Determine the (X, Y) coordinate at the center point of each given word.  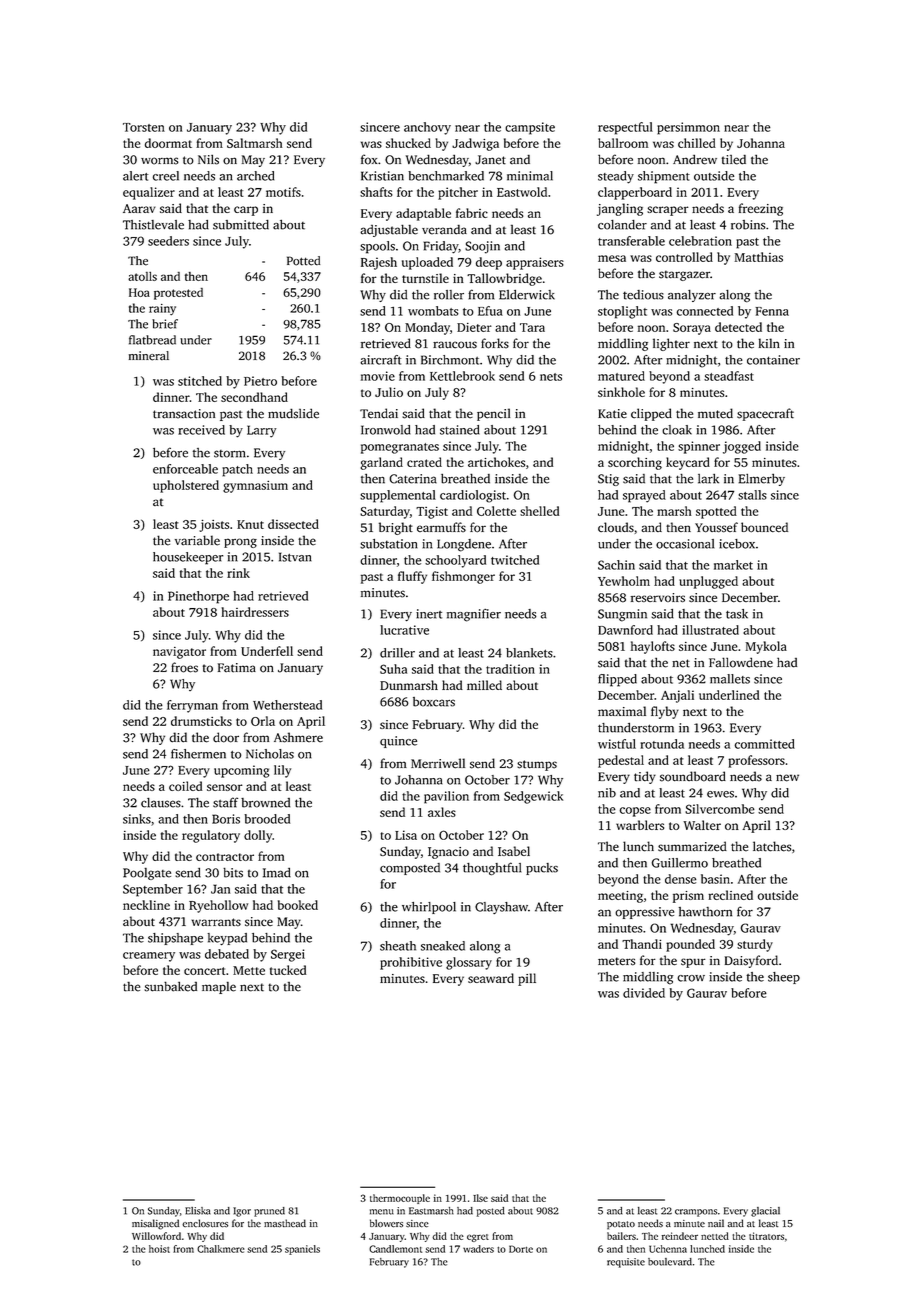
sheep (784, 978)
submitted (241, 225)
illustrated (710, 630)
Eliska (198, 1211)
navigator (179, 653)
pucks (542, 869)
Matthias (759, 257)
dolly (258, 836)
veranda (444, 230)
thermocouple (400, 1199)
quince (398, 742)
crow (691, 978)
